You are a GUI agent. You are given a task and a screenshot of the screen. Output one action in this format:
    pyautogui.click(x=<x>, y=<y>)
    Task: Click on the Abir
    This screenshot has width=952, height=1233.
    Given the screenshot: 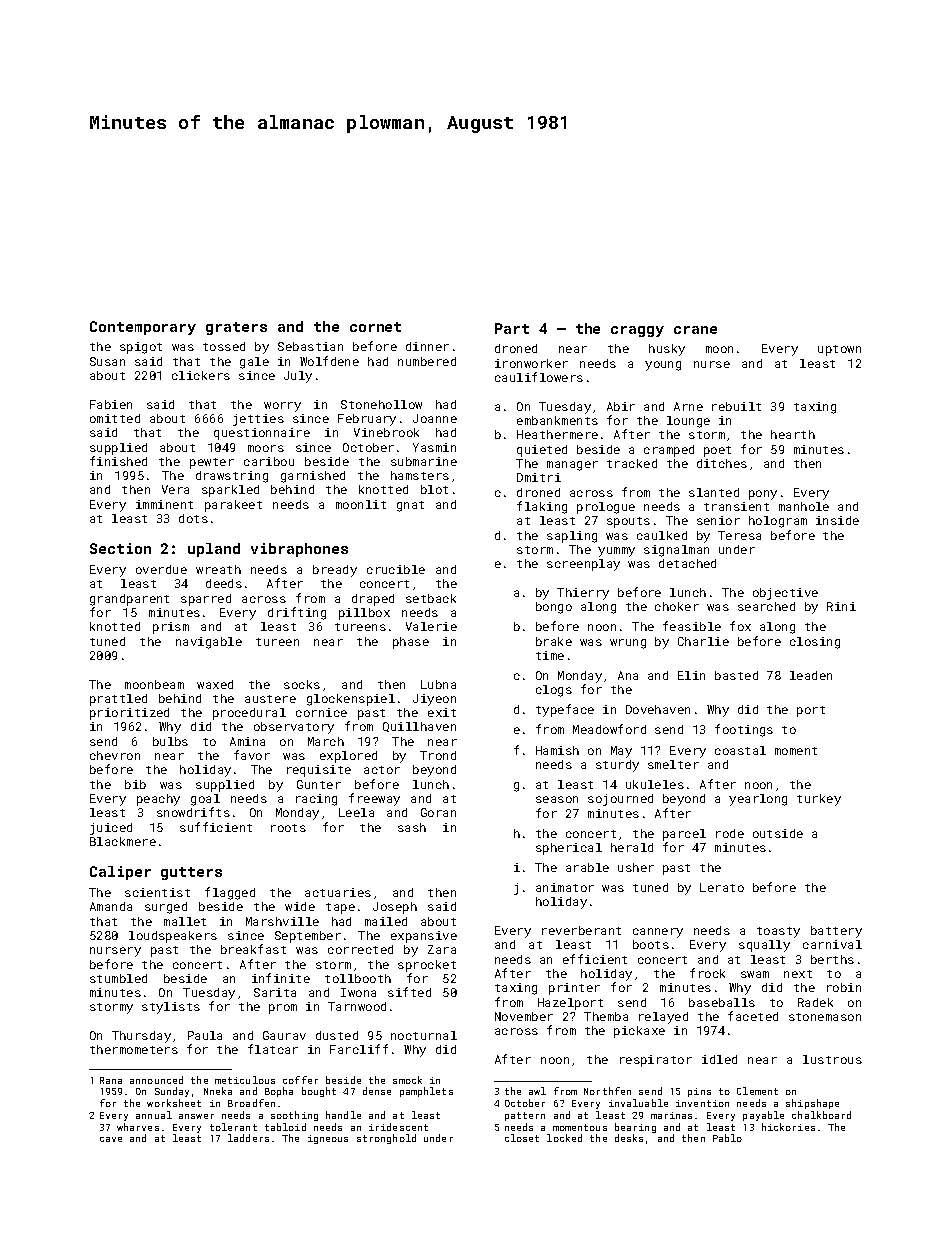 What is the action you would take?
    pyautogui.click(x=621, y=406)
